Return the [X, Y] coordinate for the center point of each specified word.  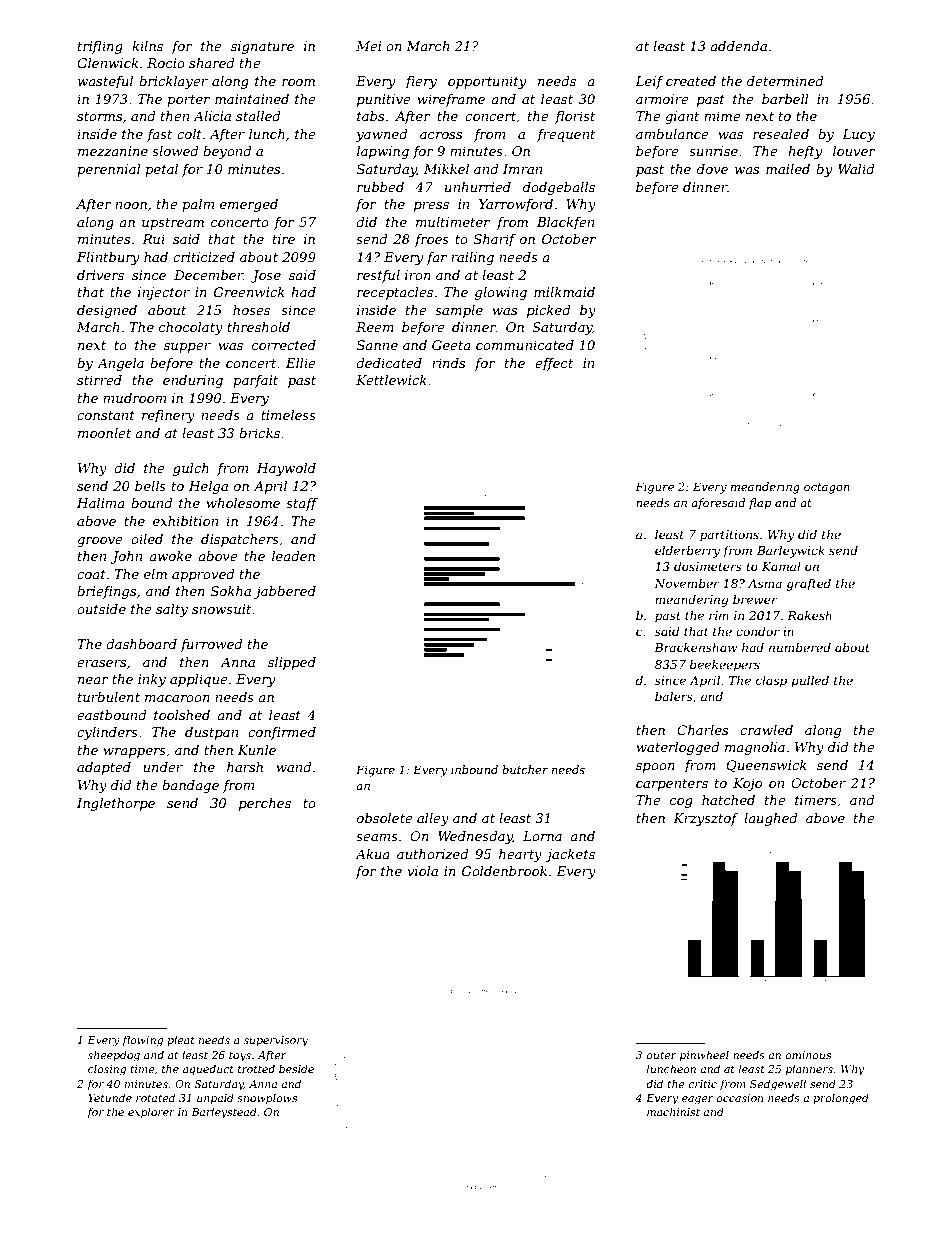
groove [100, 542]
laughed [771, 819]
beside [296, 1068]
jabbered [285, 592]
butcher [525, 769]
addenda [738, 46]
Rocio [166, 63]
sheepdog [114, 1056]
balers [674, 696]
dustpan [211, 733]
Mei [368, 46]
